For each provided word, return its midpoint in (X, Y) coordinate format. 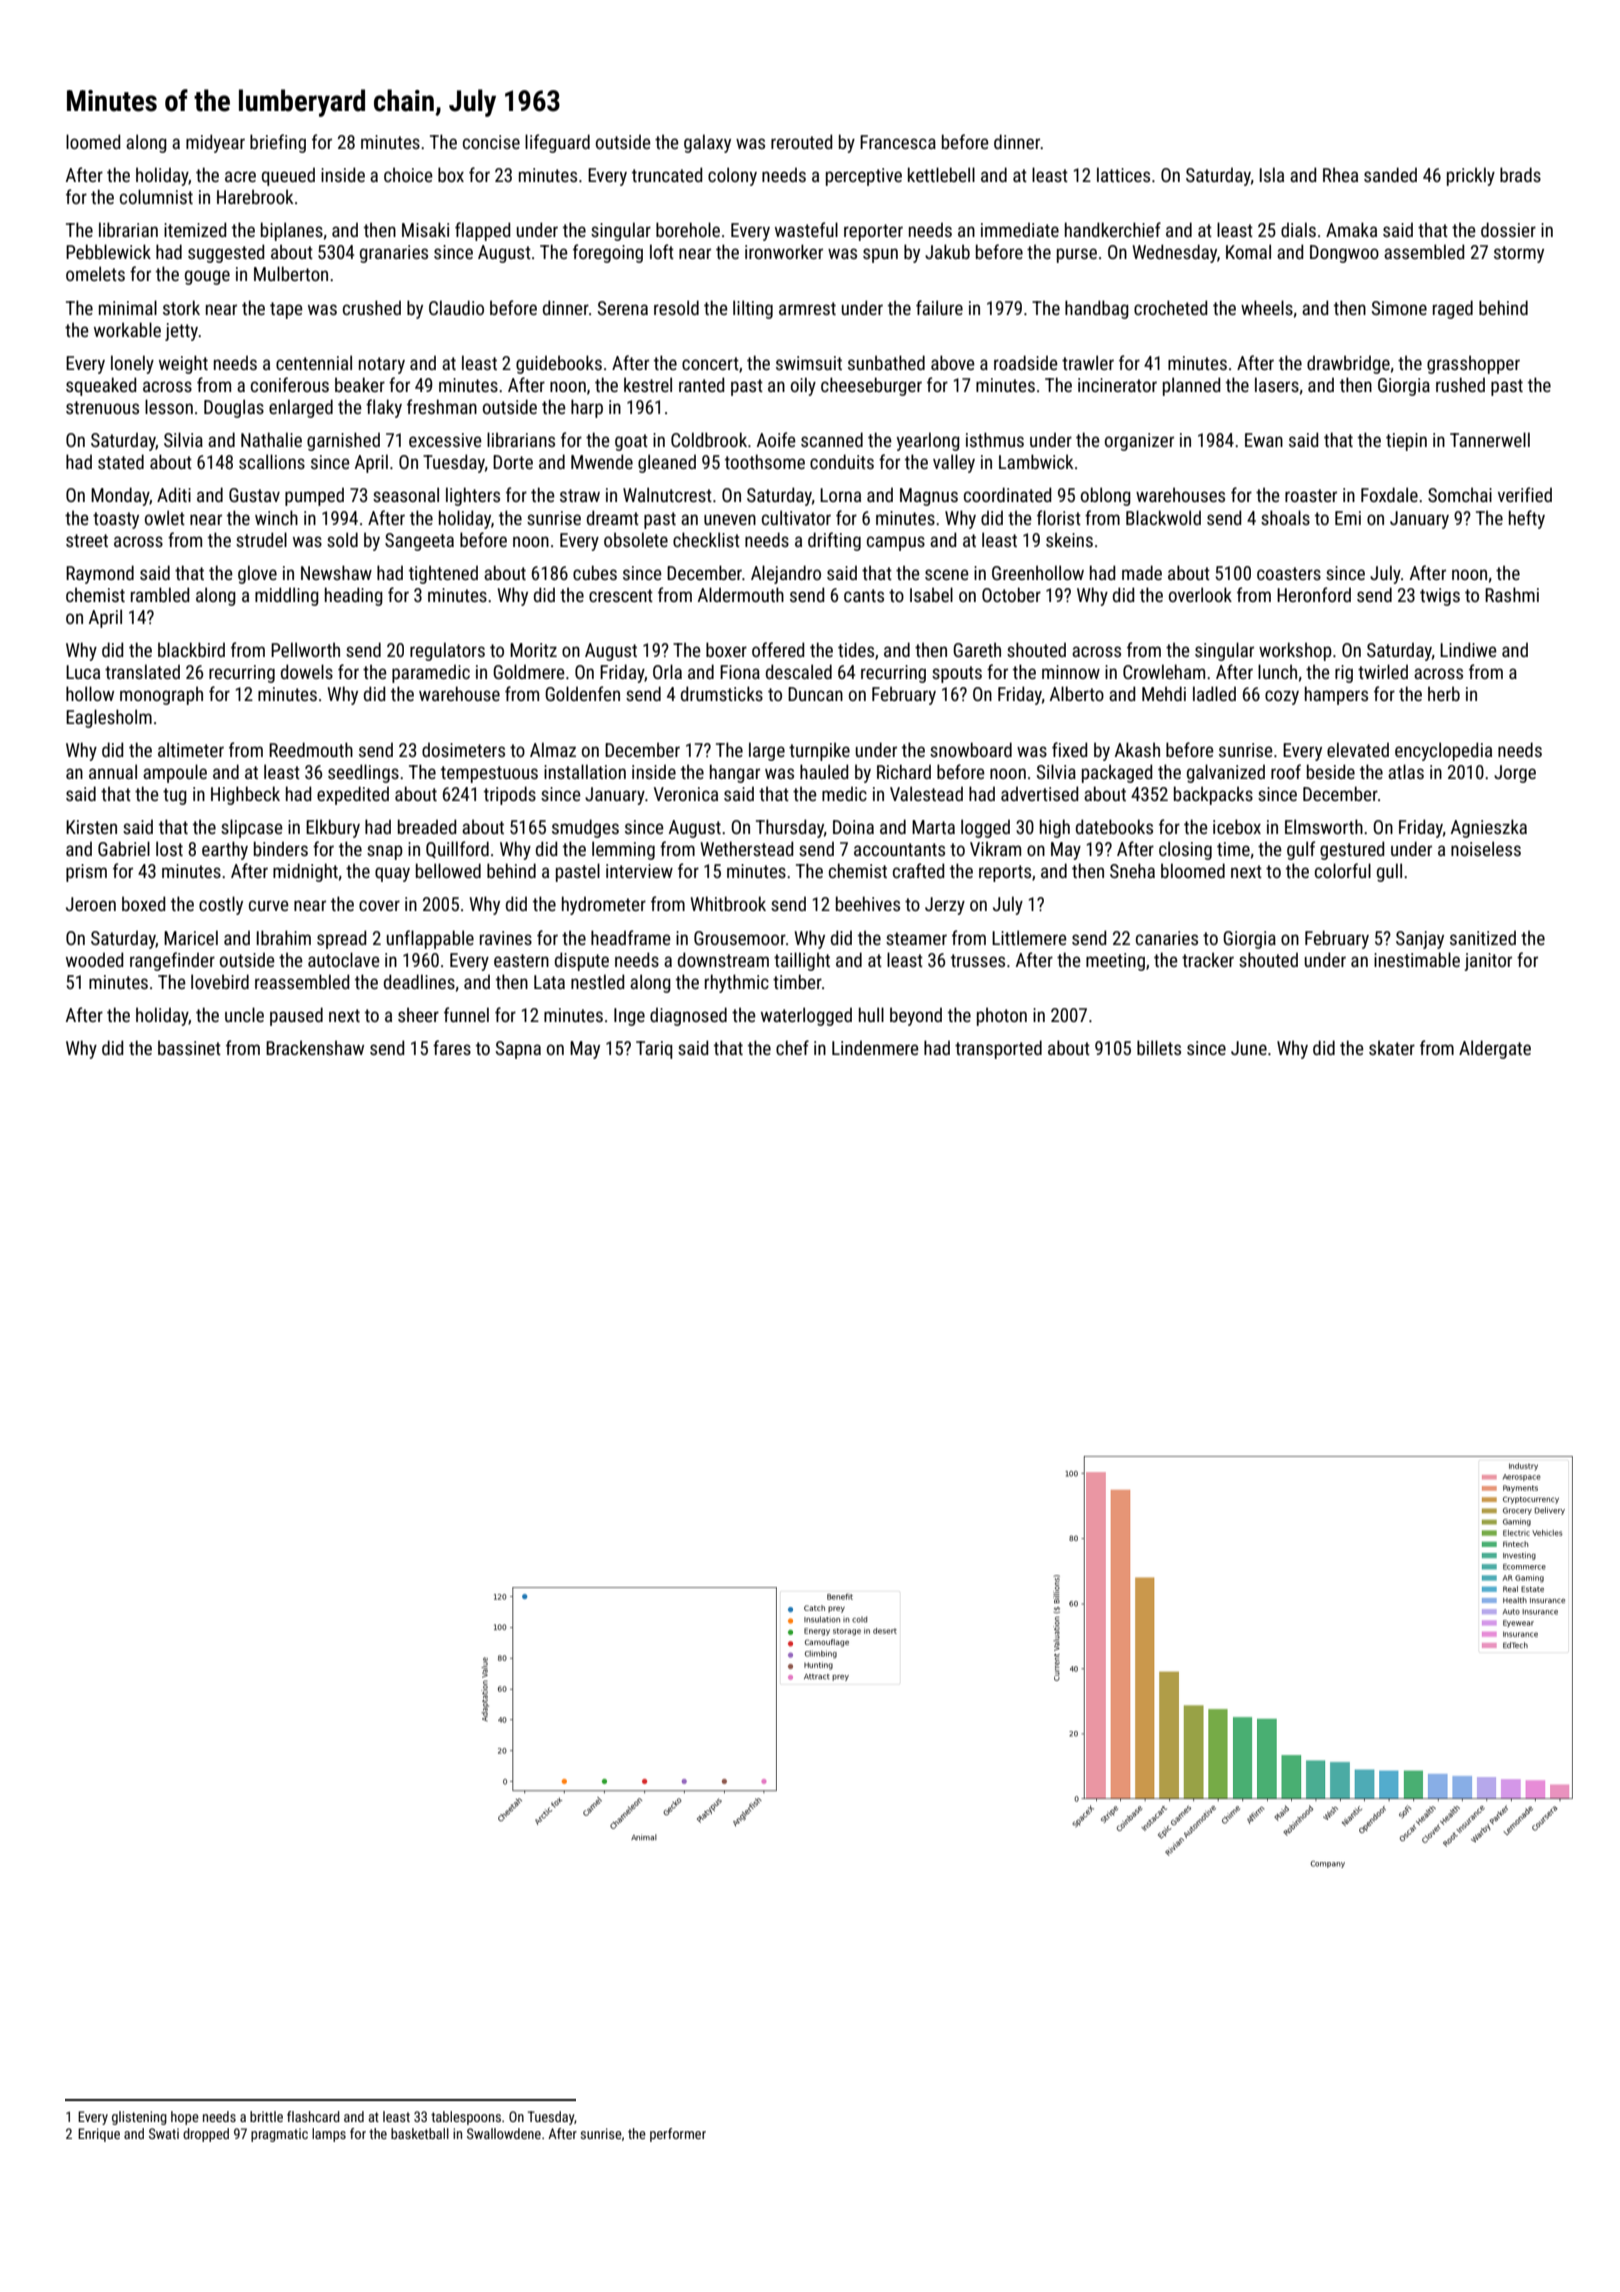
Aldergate (1495, 1049)
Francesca (898, 142)
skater (1392, 1047)
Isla (1272, 174)
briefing (278, 143)
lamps (329, 2135)
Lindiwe (1468, 649)
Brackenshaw (315, 1047)
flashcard (313, 2116)
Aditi (174, 494)
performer (678, 2135)
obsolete (636, 539)
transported (998, 1049)
